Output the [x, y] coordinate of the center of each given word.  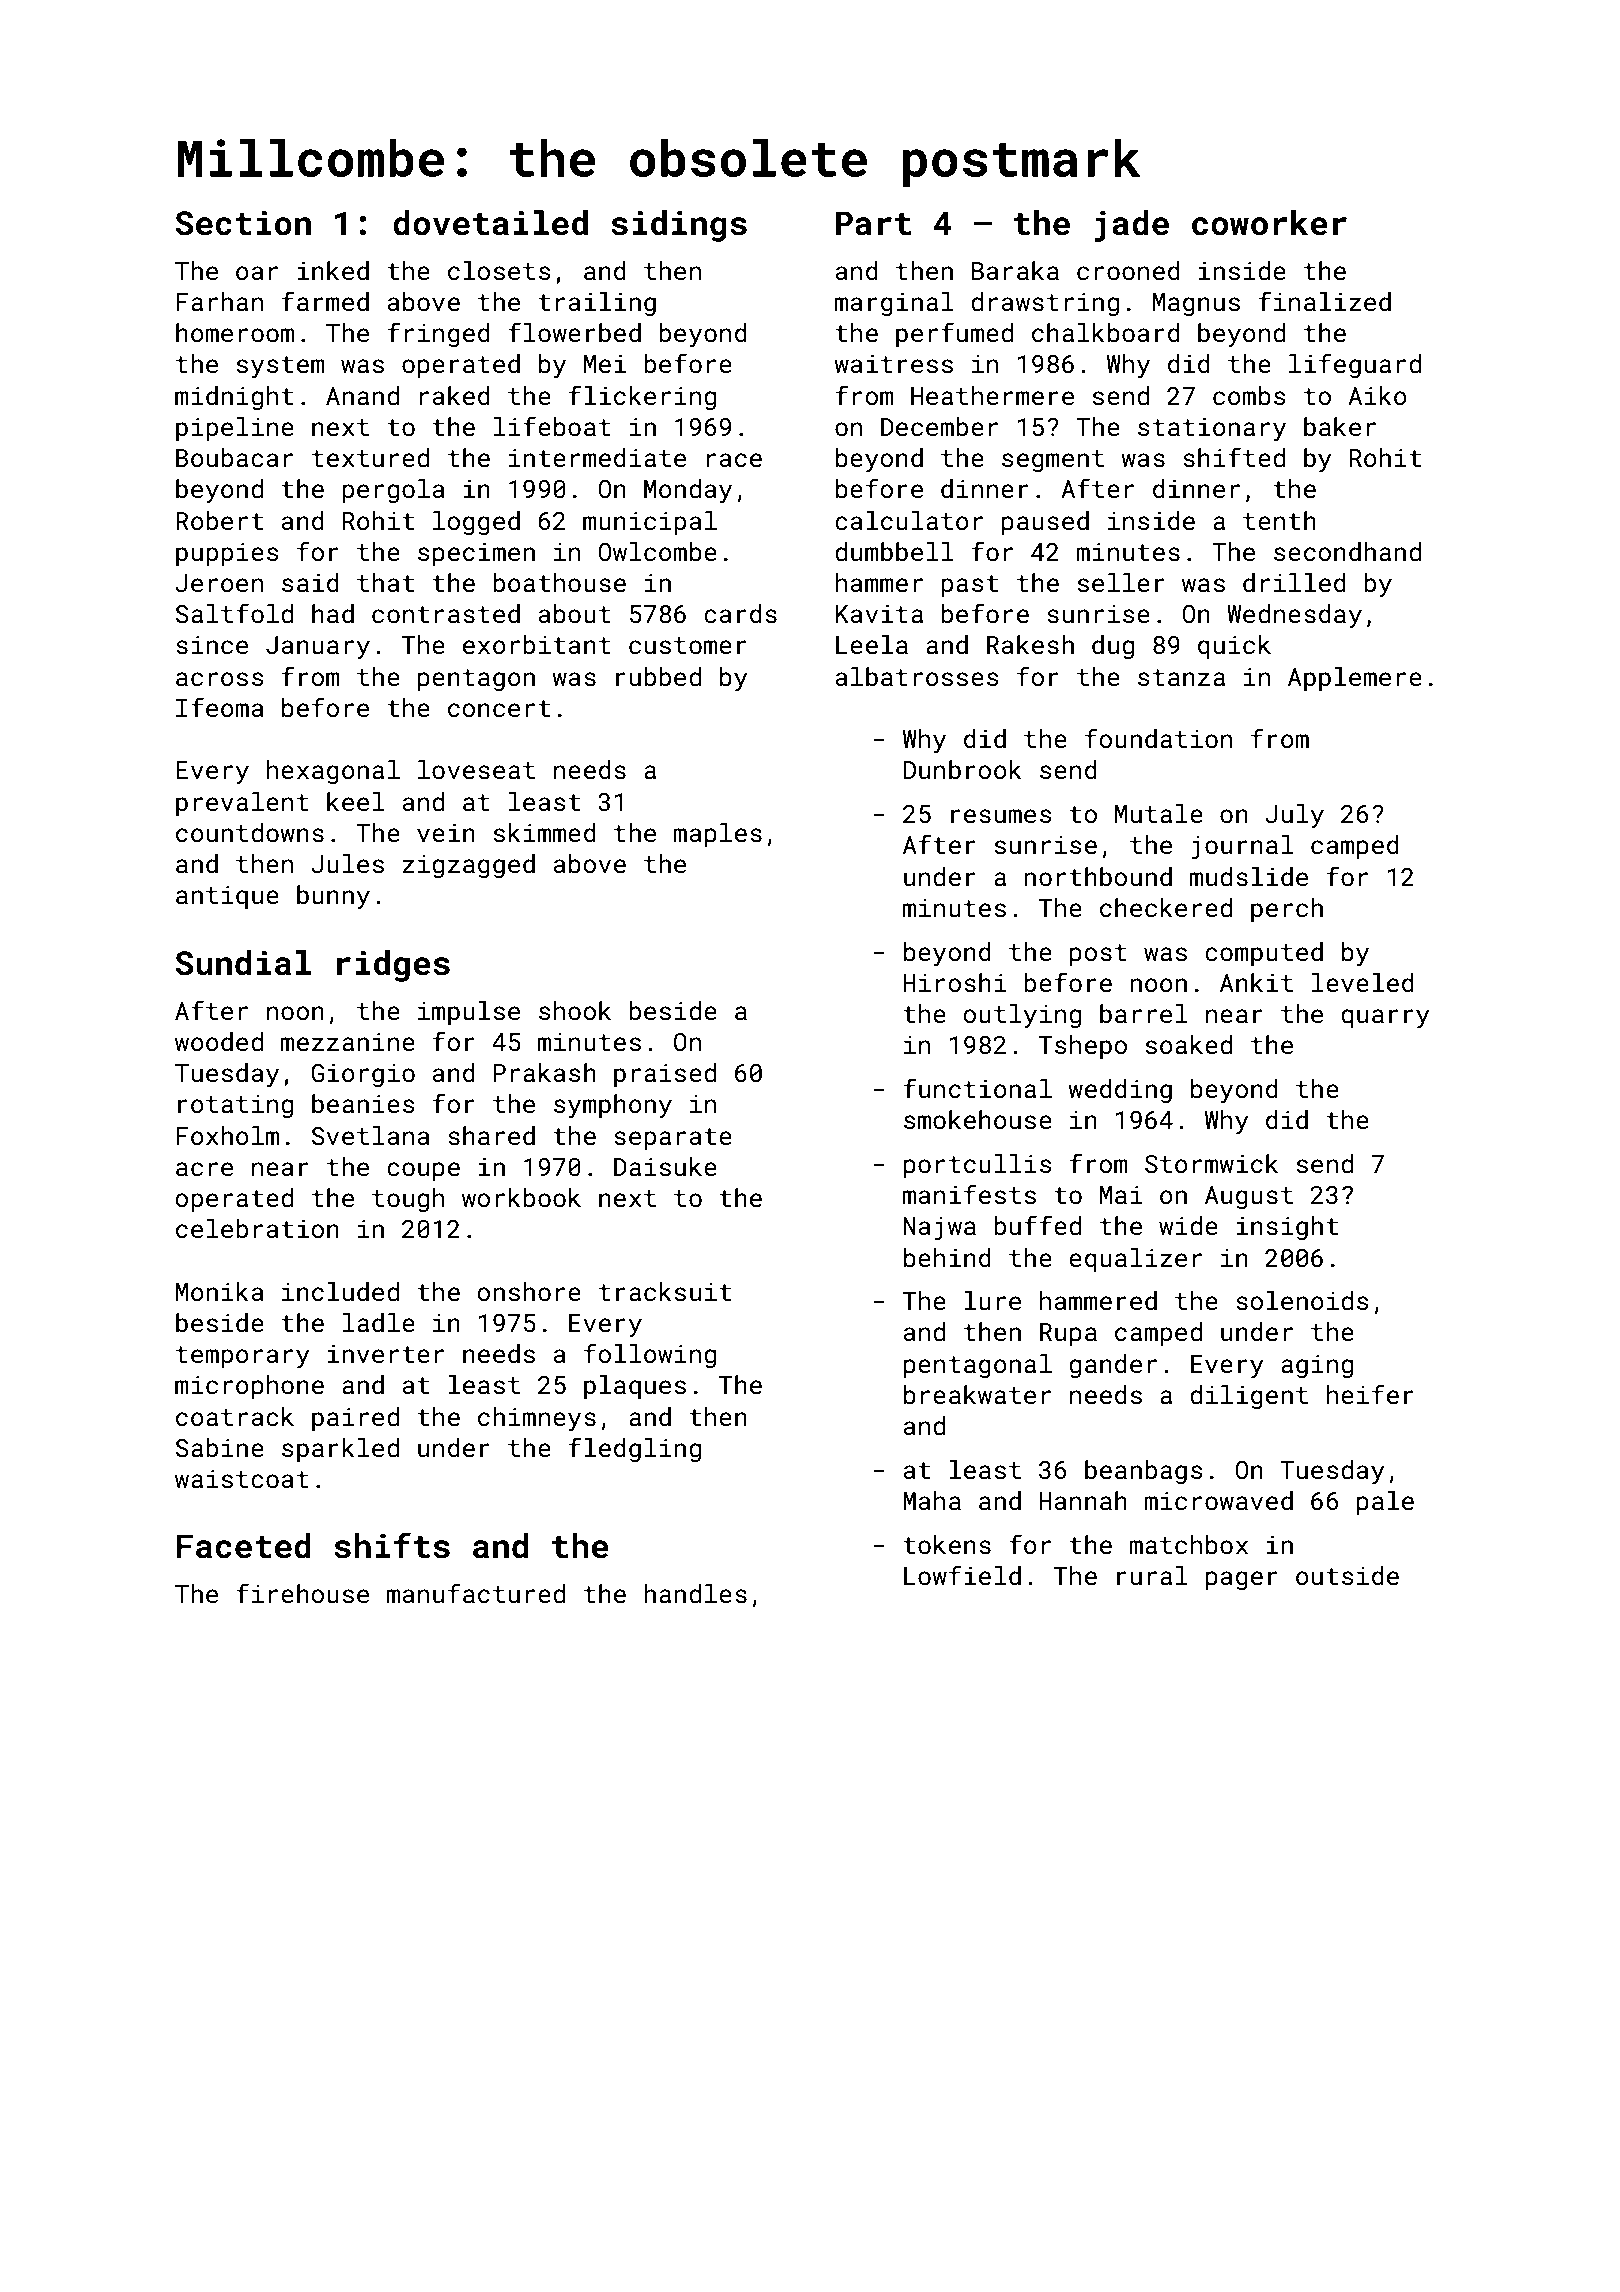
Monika [219, 1291]
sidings [679, 226]
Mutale [1159, 814]
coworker [1269, 223]
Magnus [1196, 304]
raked [455, 396]
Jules [347, 864]
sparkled [340, 1450]
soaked [1189, 1045]
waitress [893, 364]
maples [717, 835]
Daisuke [665, 1167]
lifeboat [552, 426]
